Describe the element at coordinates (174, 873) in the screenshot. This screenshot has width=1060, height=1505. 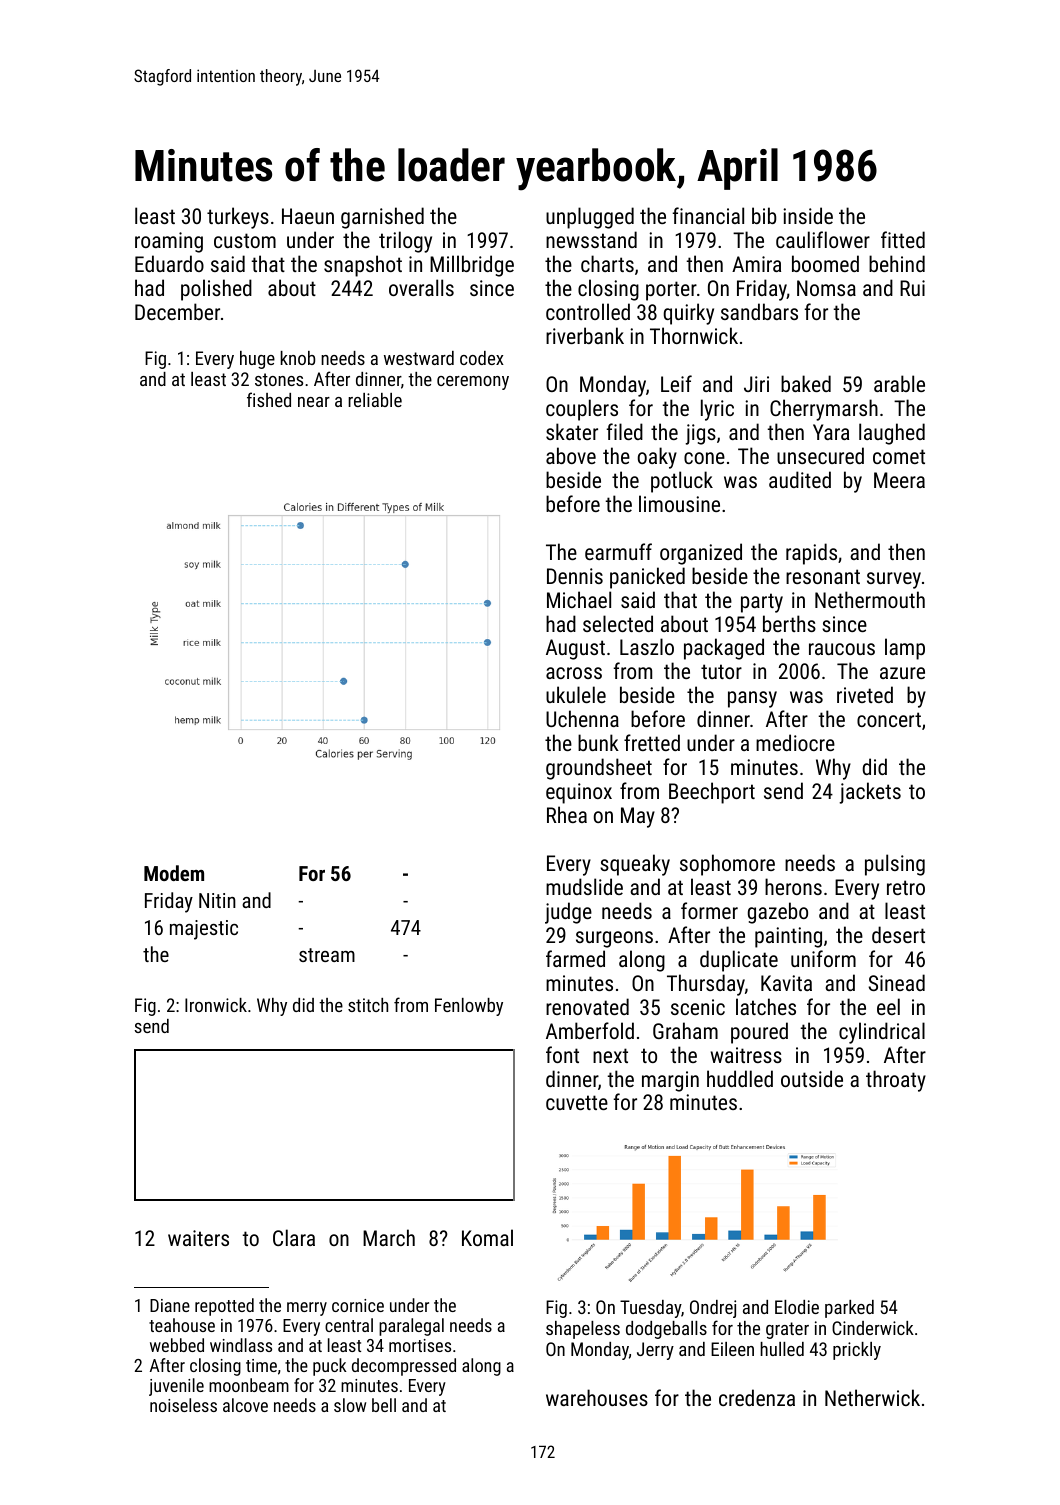
I see `Modem` at that location.
